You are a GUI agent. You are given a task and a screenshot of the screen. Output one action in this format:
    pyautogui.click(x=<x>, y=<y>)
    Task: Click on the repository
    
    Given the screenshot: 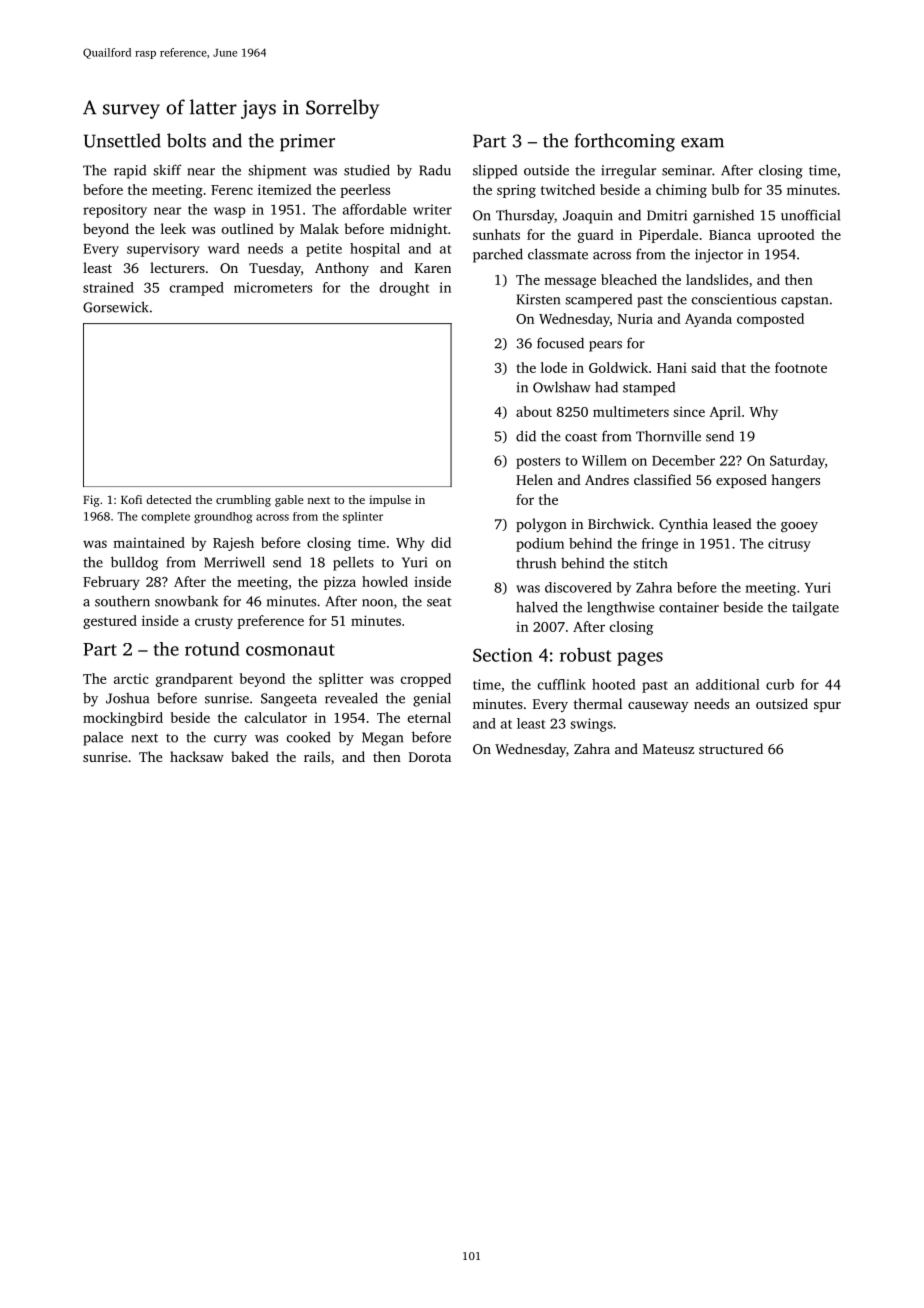 What is the action you would take?
    pyautogui.click(x=115, y=211)
